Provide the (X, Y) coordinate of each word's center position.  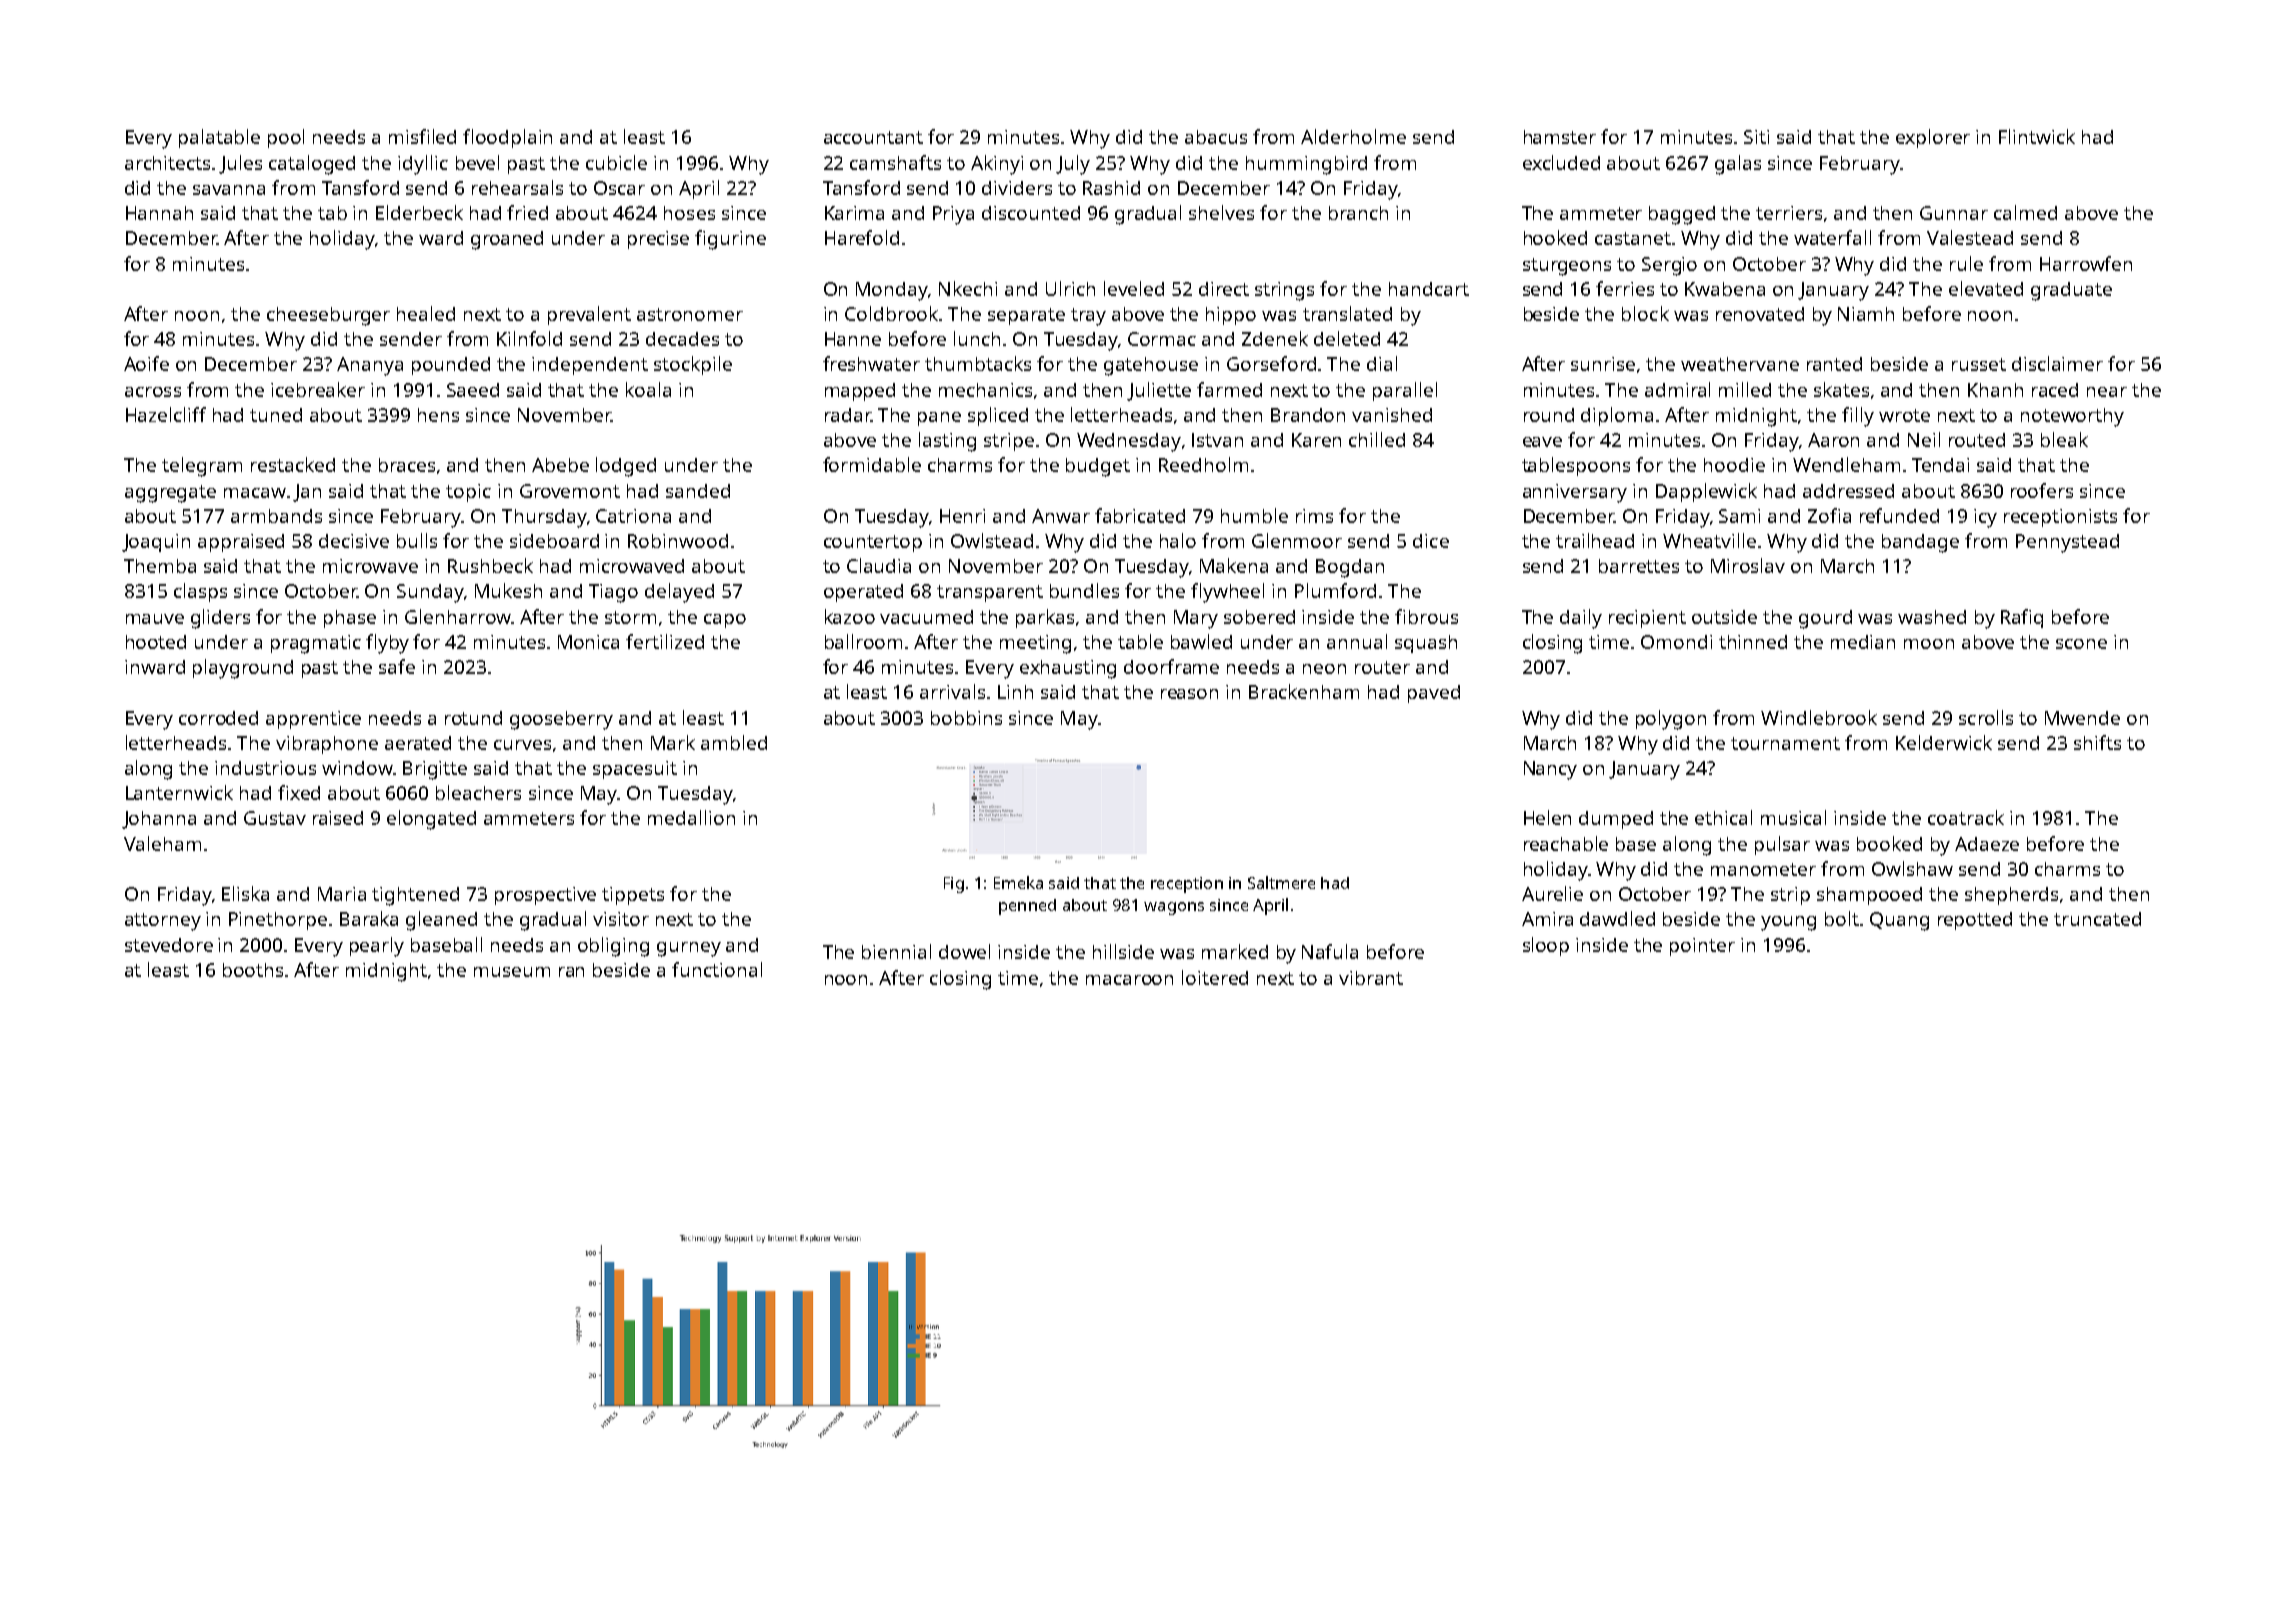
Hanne (853, 339)
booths (253, 970)
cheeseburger (328, 316)
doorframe (1171, 666)
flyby (387, 644)
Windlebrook (1819, 717)
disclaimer (2057, 363)
